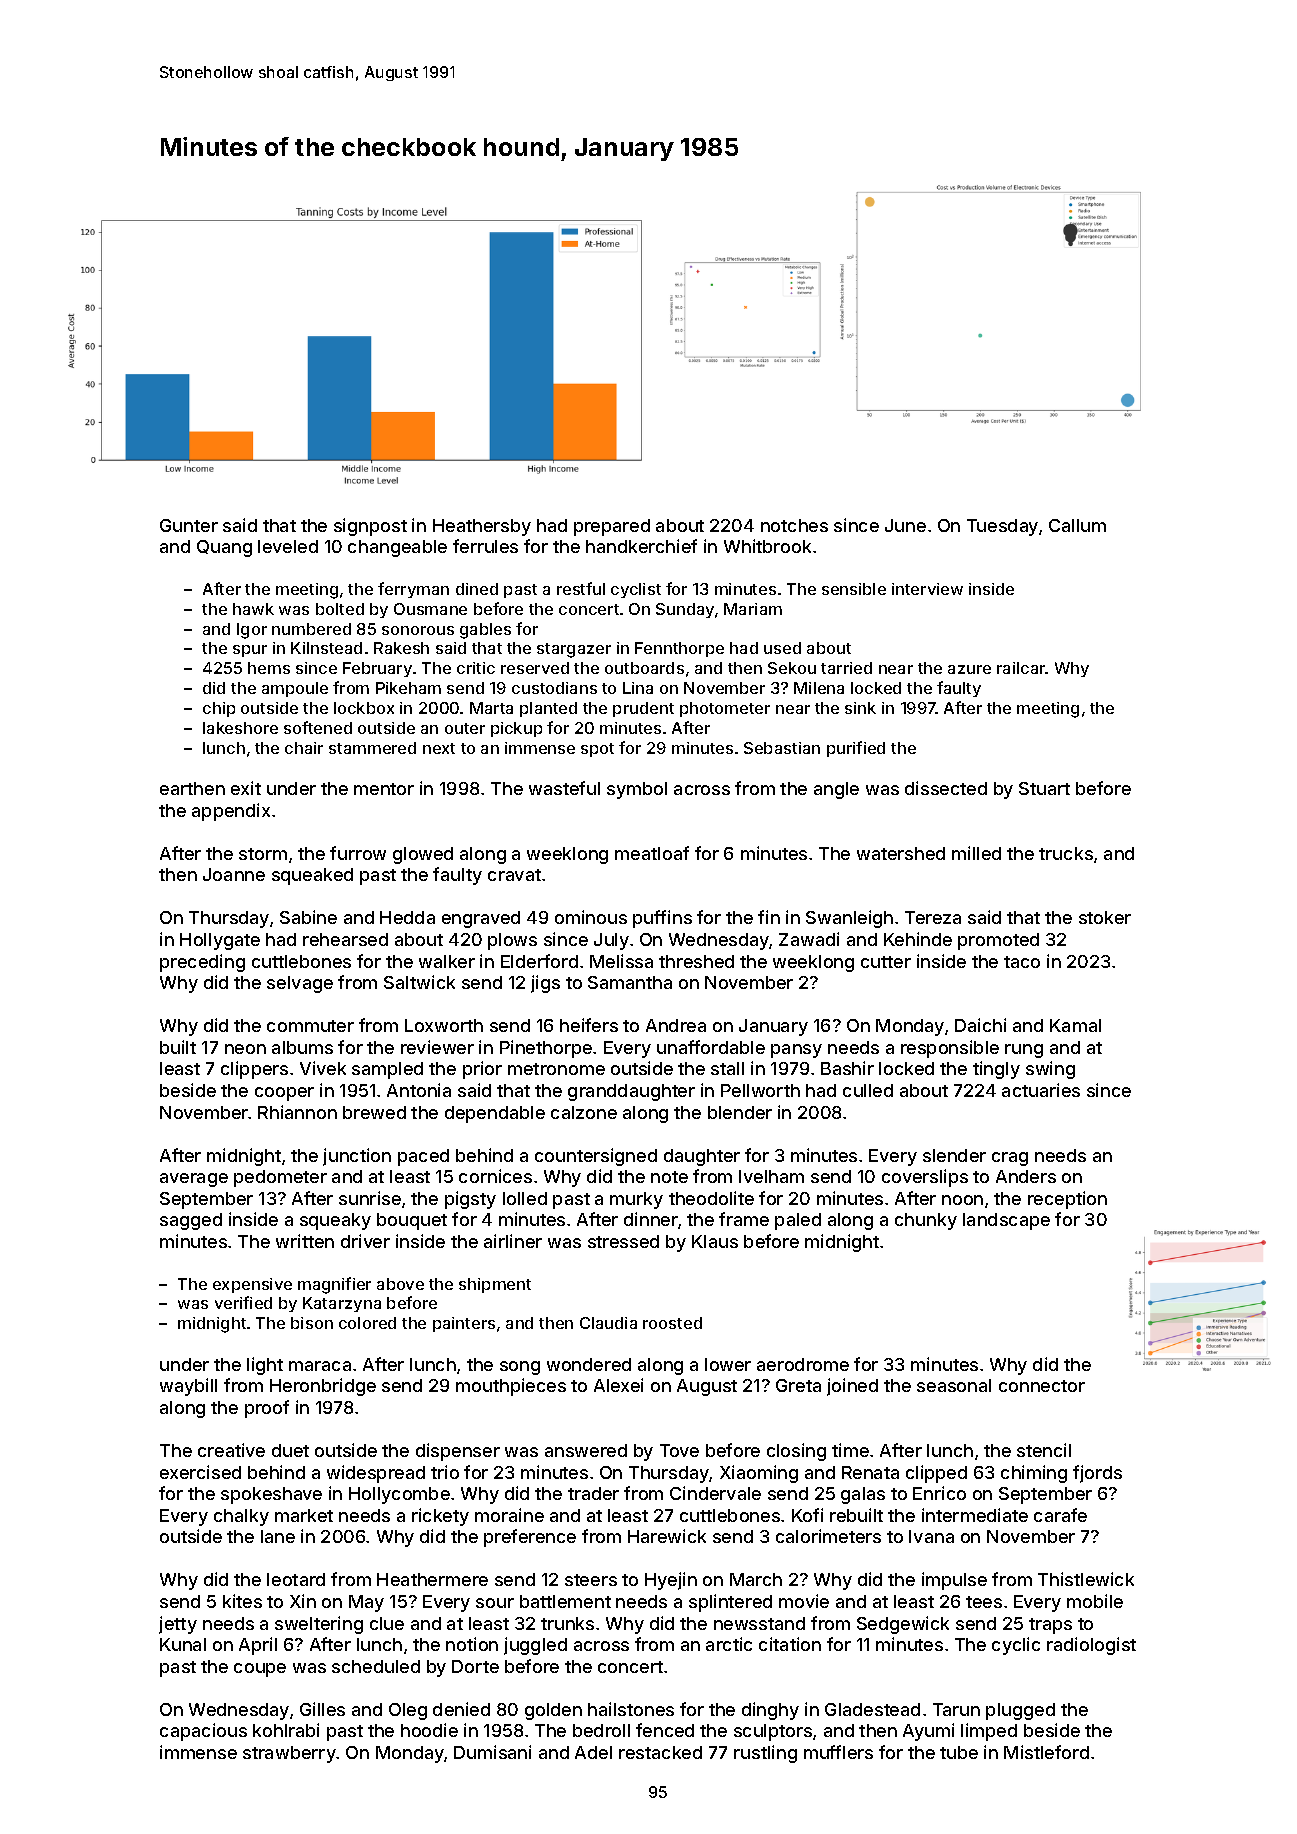  I want to click on Heathersby, so click(482, 527).
